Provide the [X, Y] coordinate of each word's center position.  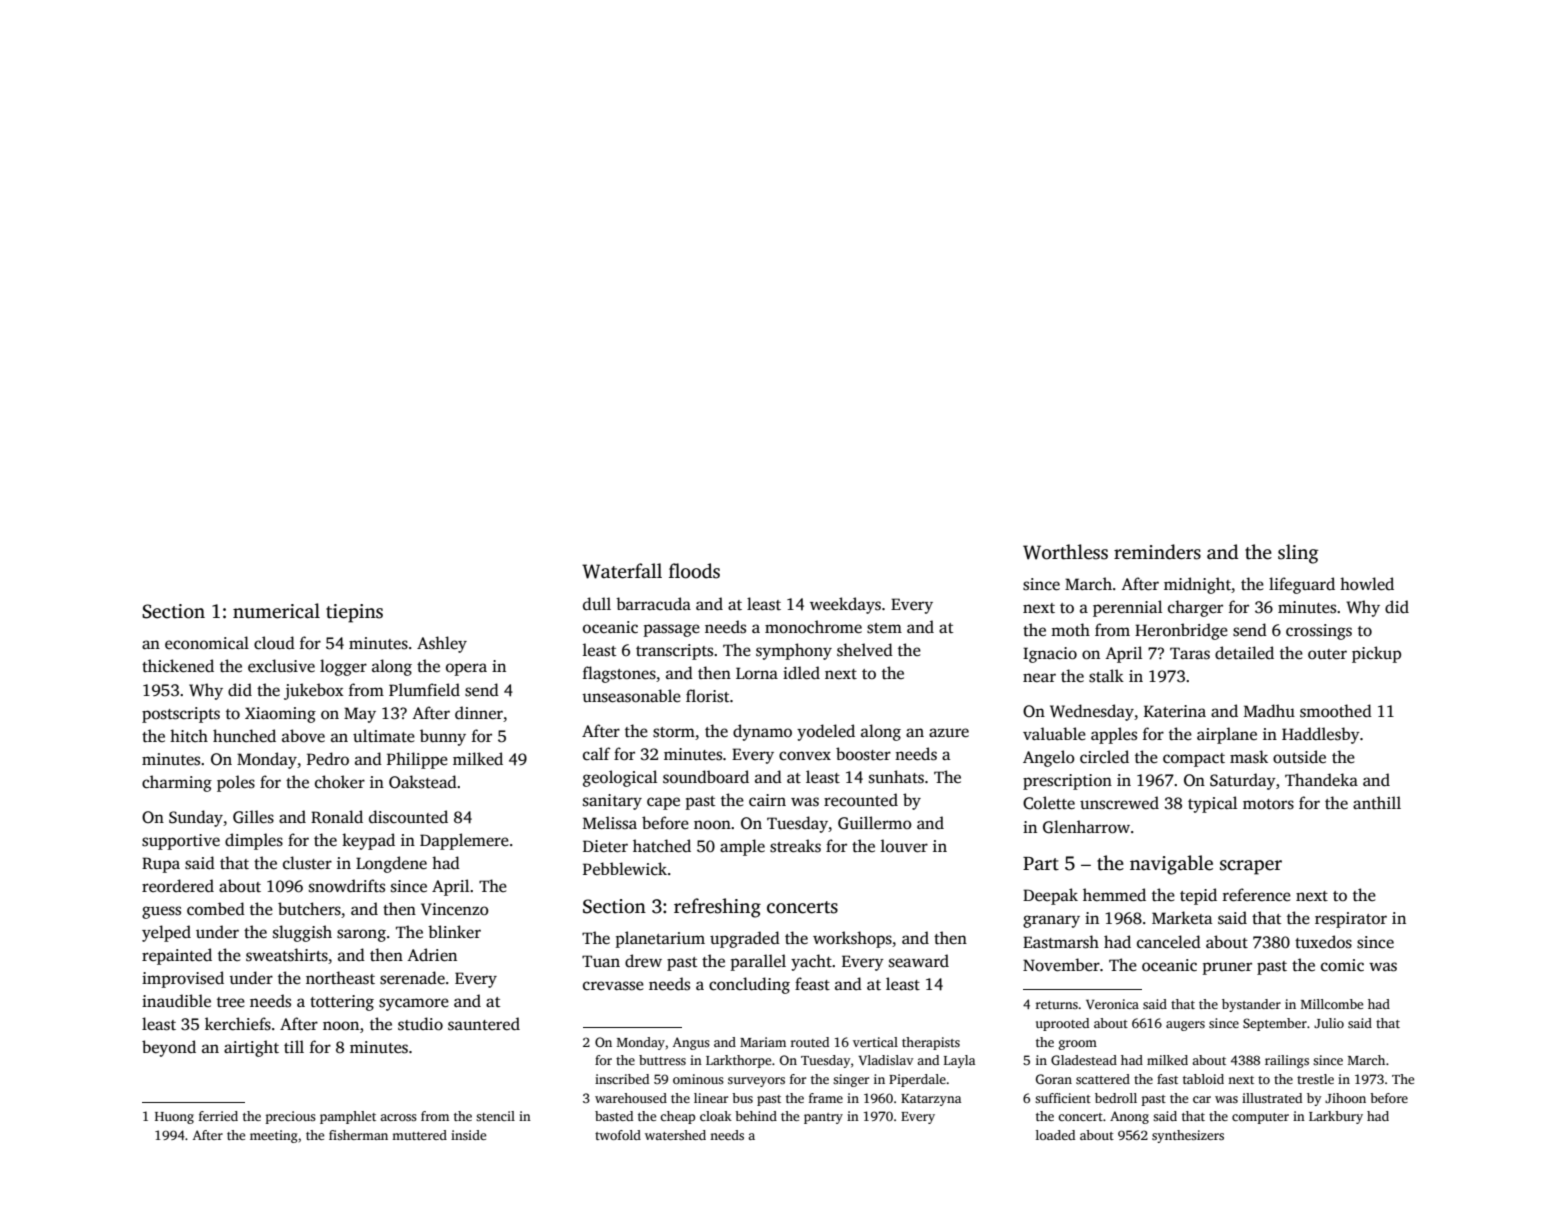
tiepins [354, 613]
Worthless [1065, 552]
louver [904, 846]
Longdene [391, 864]
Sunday [196, 818]
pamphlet [348, 1117]
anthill [1377, 802]
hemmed [1114, 895]
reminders [1157, 552]
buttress [662, 1060]
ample [742, 847]
